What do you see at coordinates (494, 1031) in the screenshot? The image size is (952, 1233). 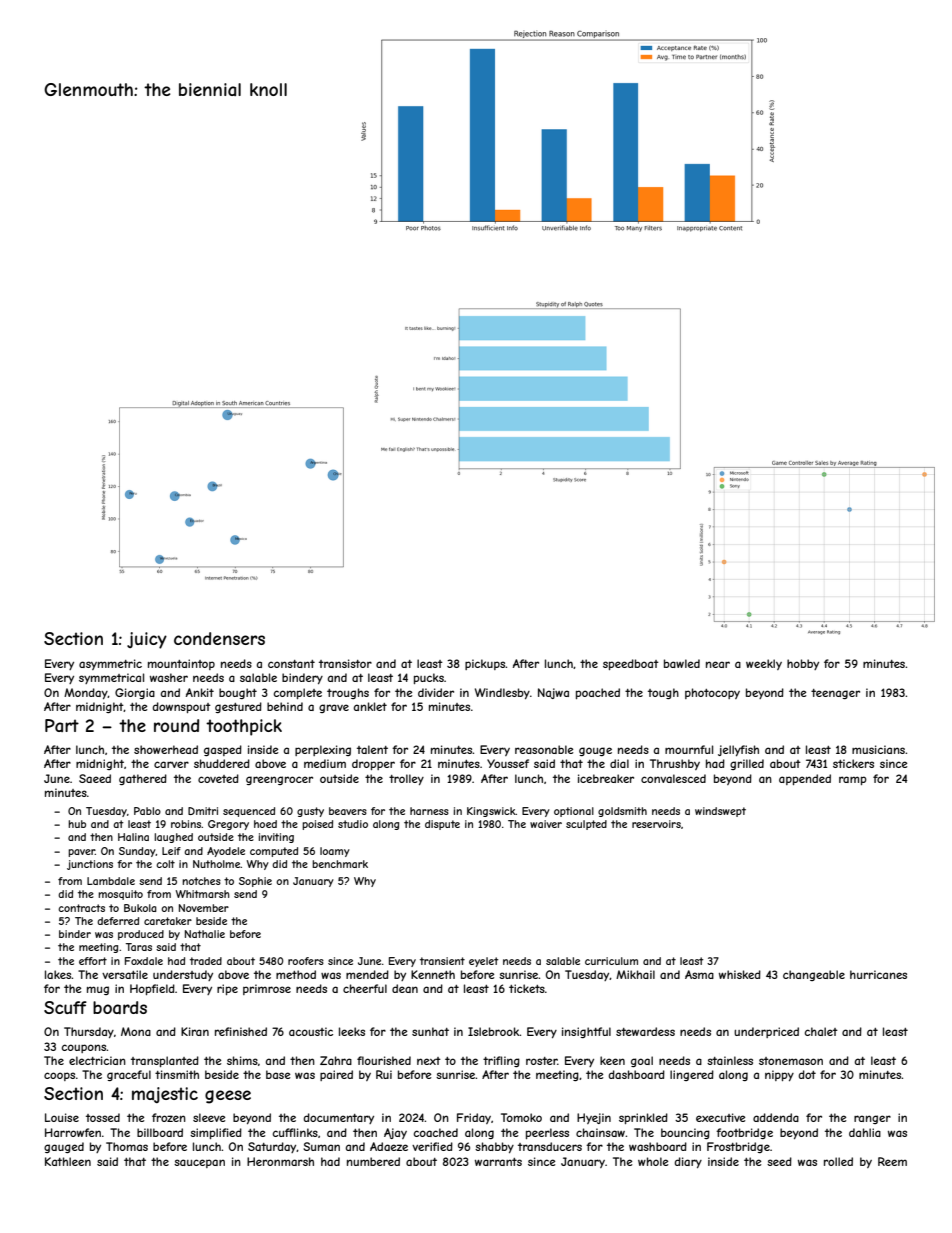 I see `Islebrook` at bounding box center [494, 1031].
